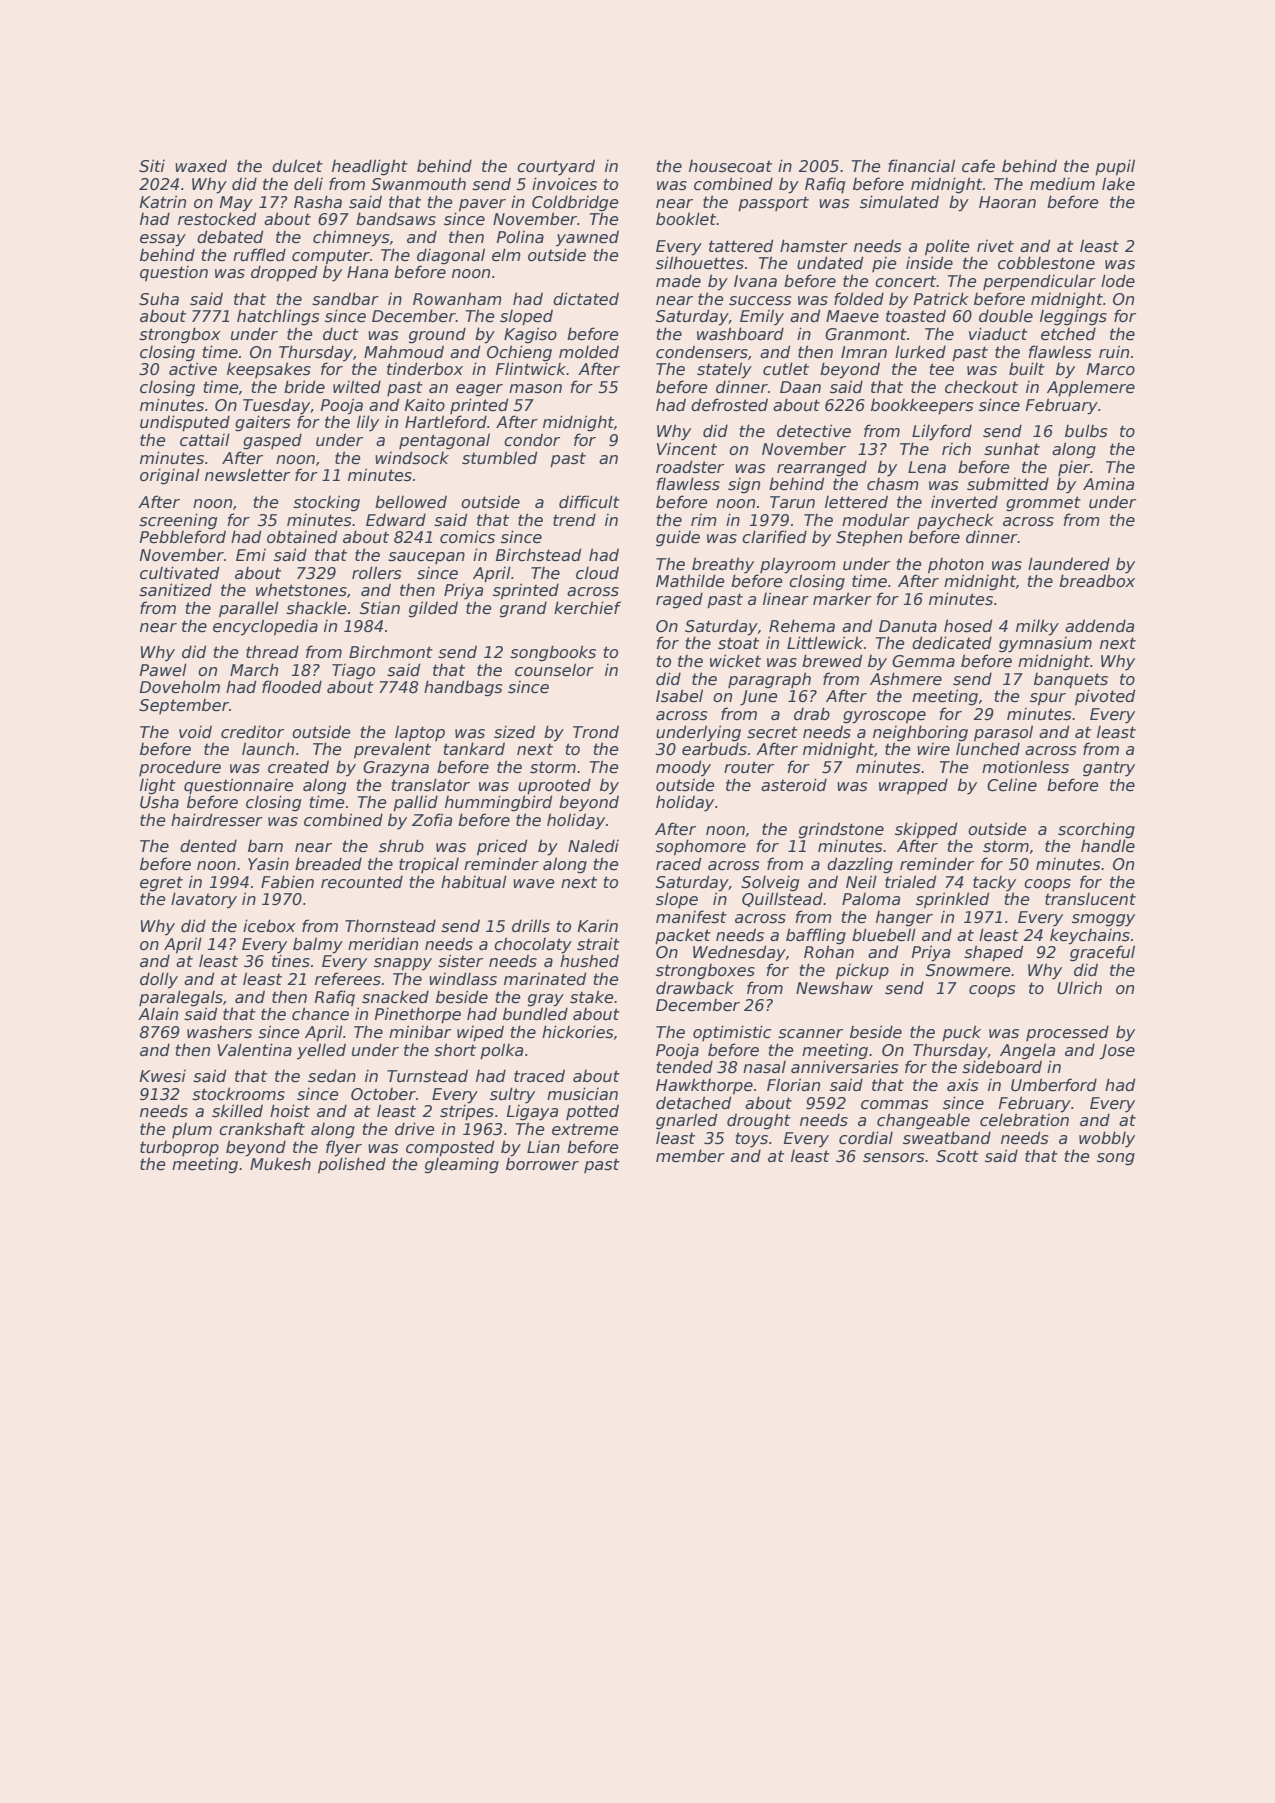 The width and height of the page is (1275, 1803). Describe the element at coordinates (254, 1050) in the page. I see `Valentina` at that location.
